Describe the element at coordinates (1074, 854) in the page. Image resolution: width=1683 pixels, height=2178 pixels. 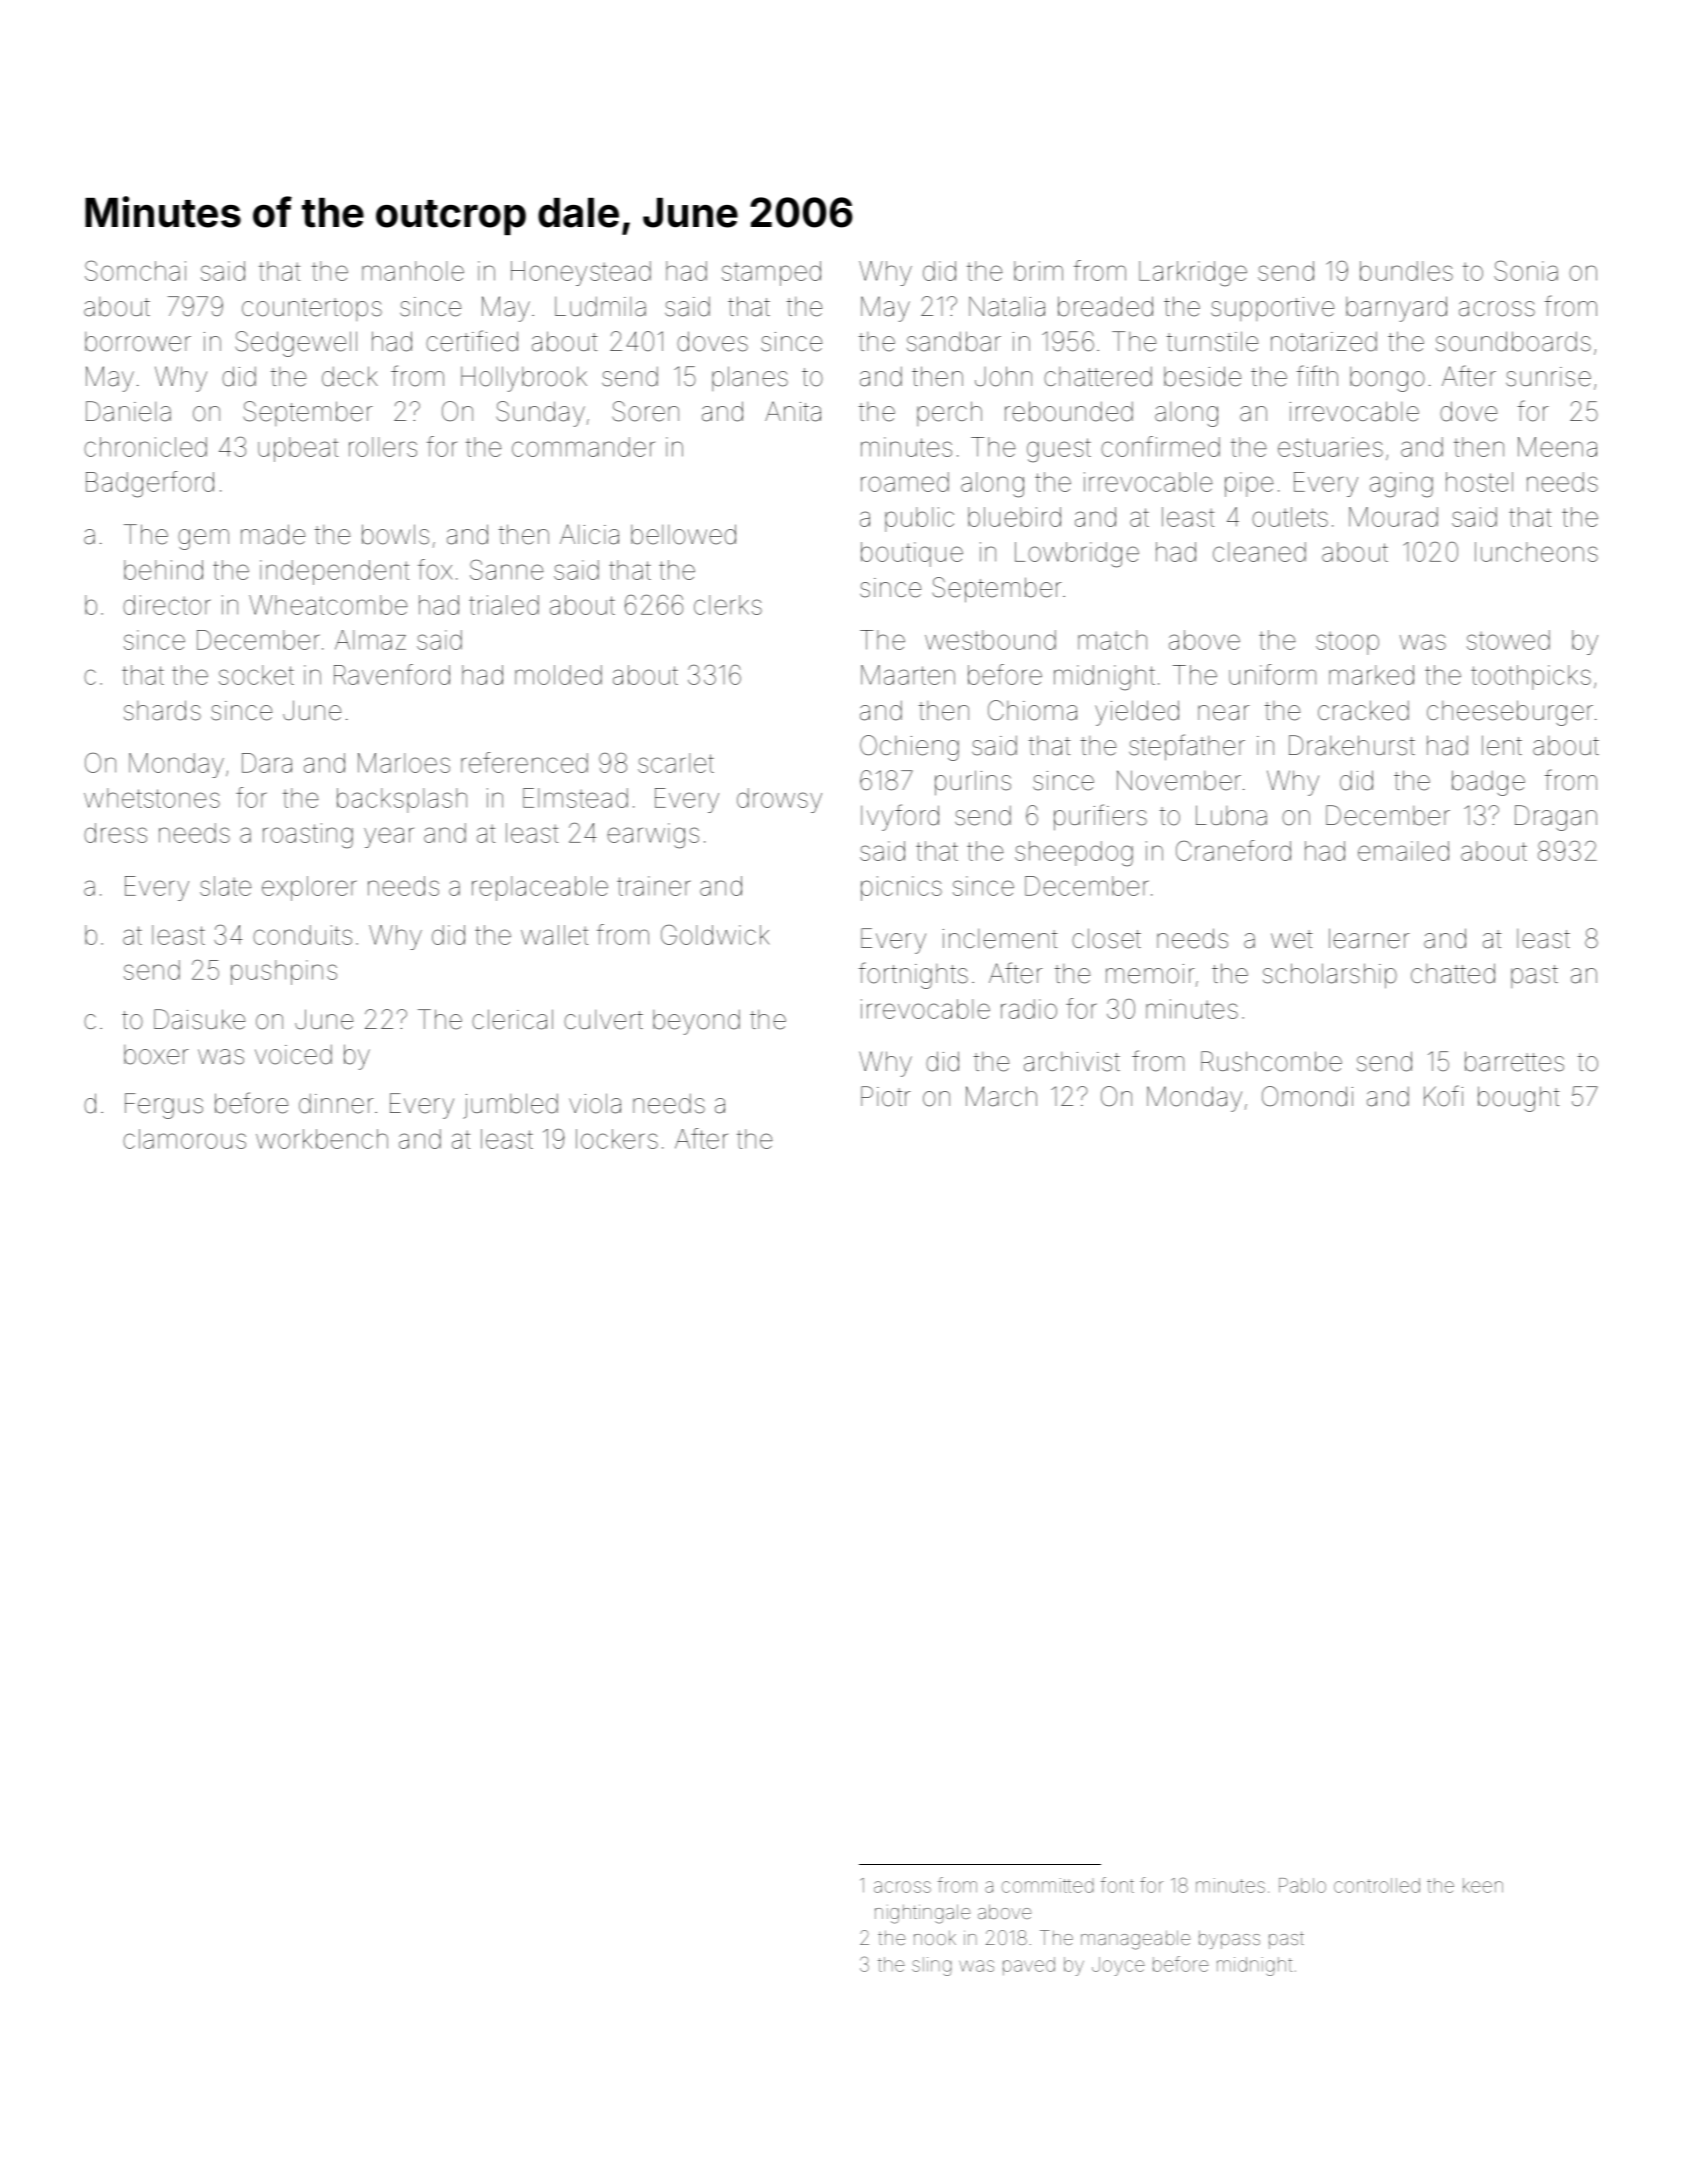
I see `sheepdog` at that location.
